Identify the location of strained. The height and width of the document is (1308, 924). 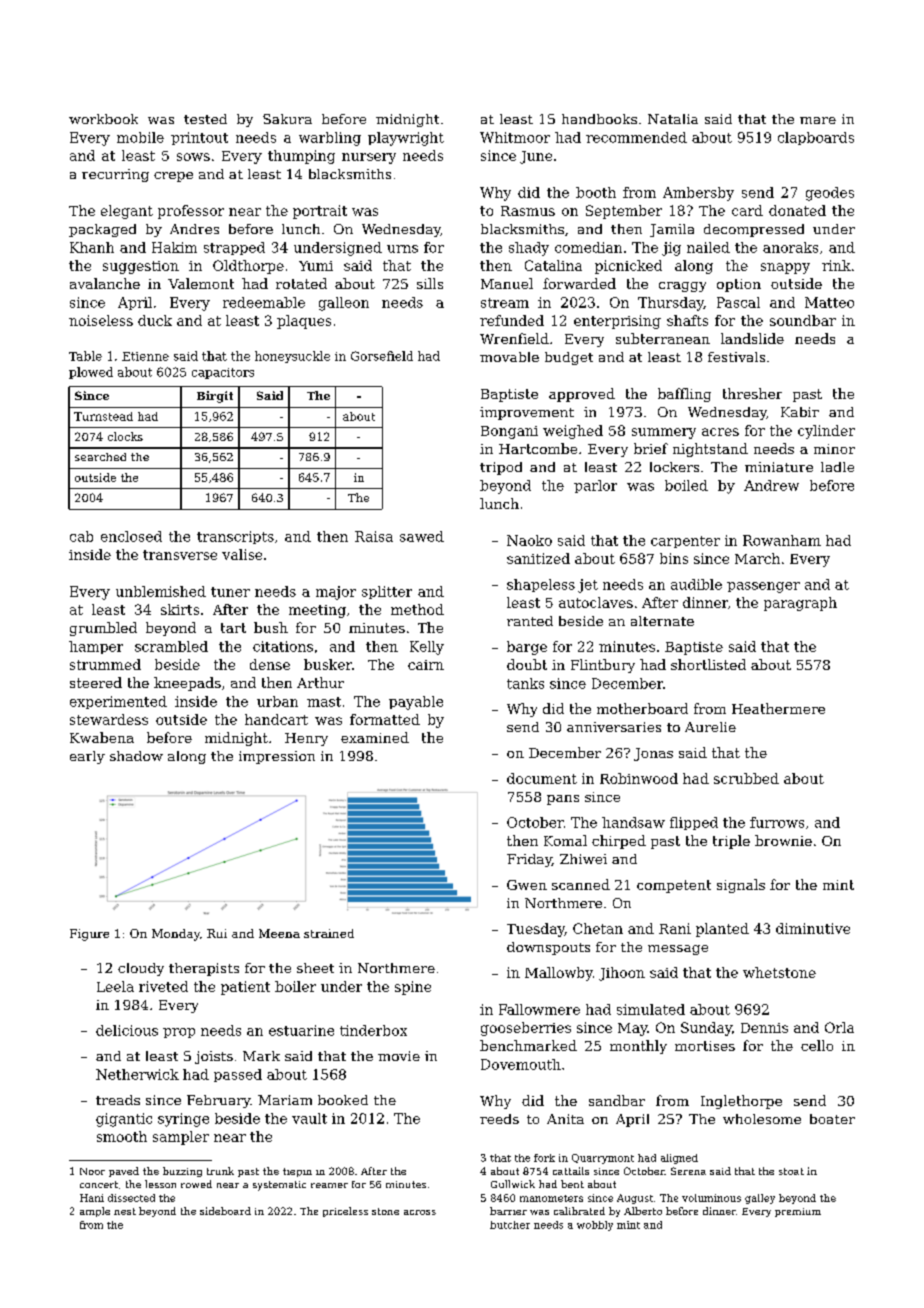
(329, 933).
